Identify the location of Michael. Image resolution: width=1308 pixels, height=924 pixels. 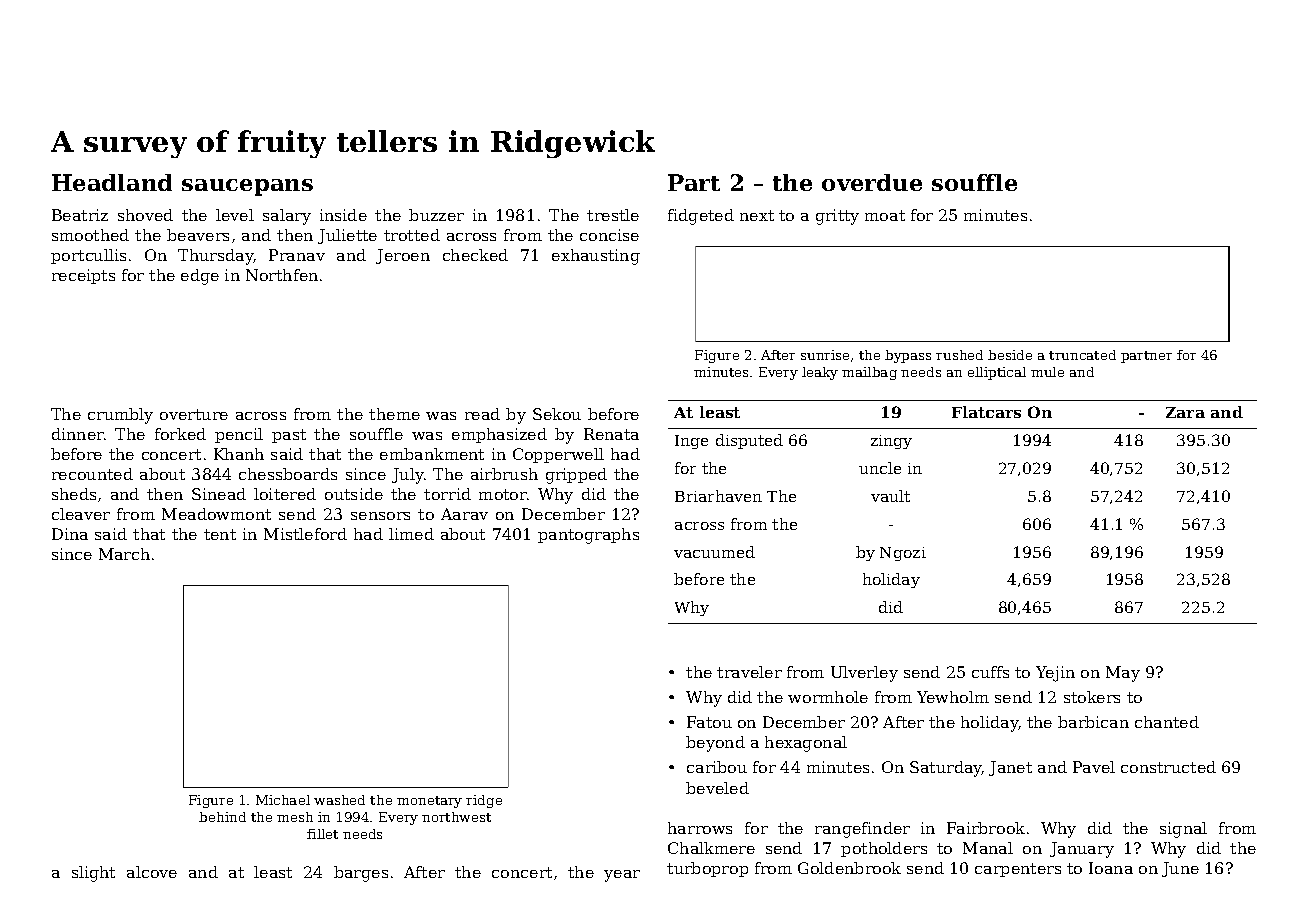
(283, 800).
